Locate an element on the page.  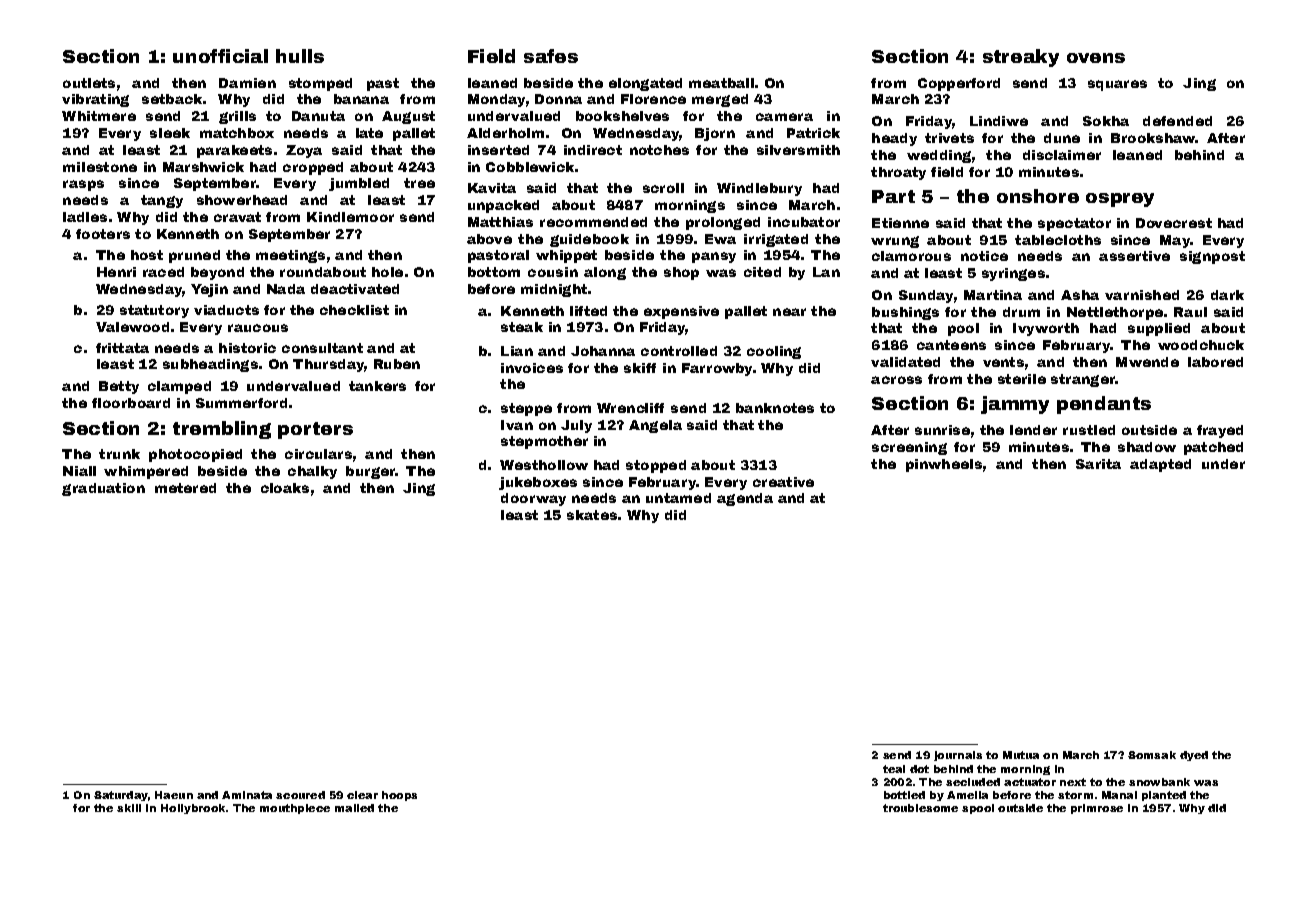
signpost is located at coordinates (1212, 257).
